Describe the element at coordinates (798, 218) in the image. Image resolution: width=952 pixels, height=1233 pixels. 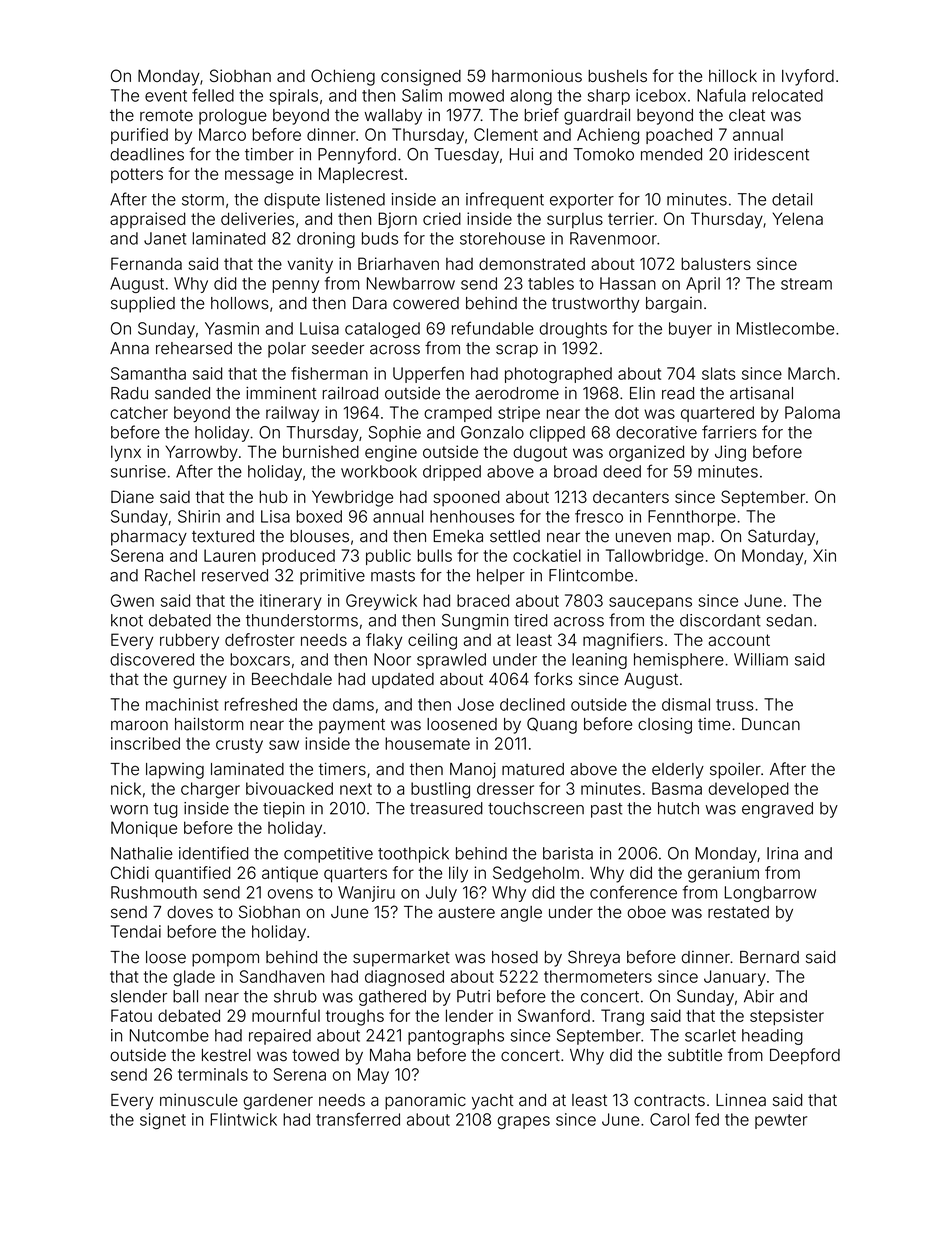
I see `Yelena` at that location.
